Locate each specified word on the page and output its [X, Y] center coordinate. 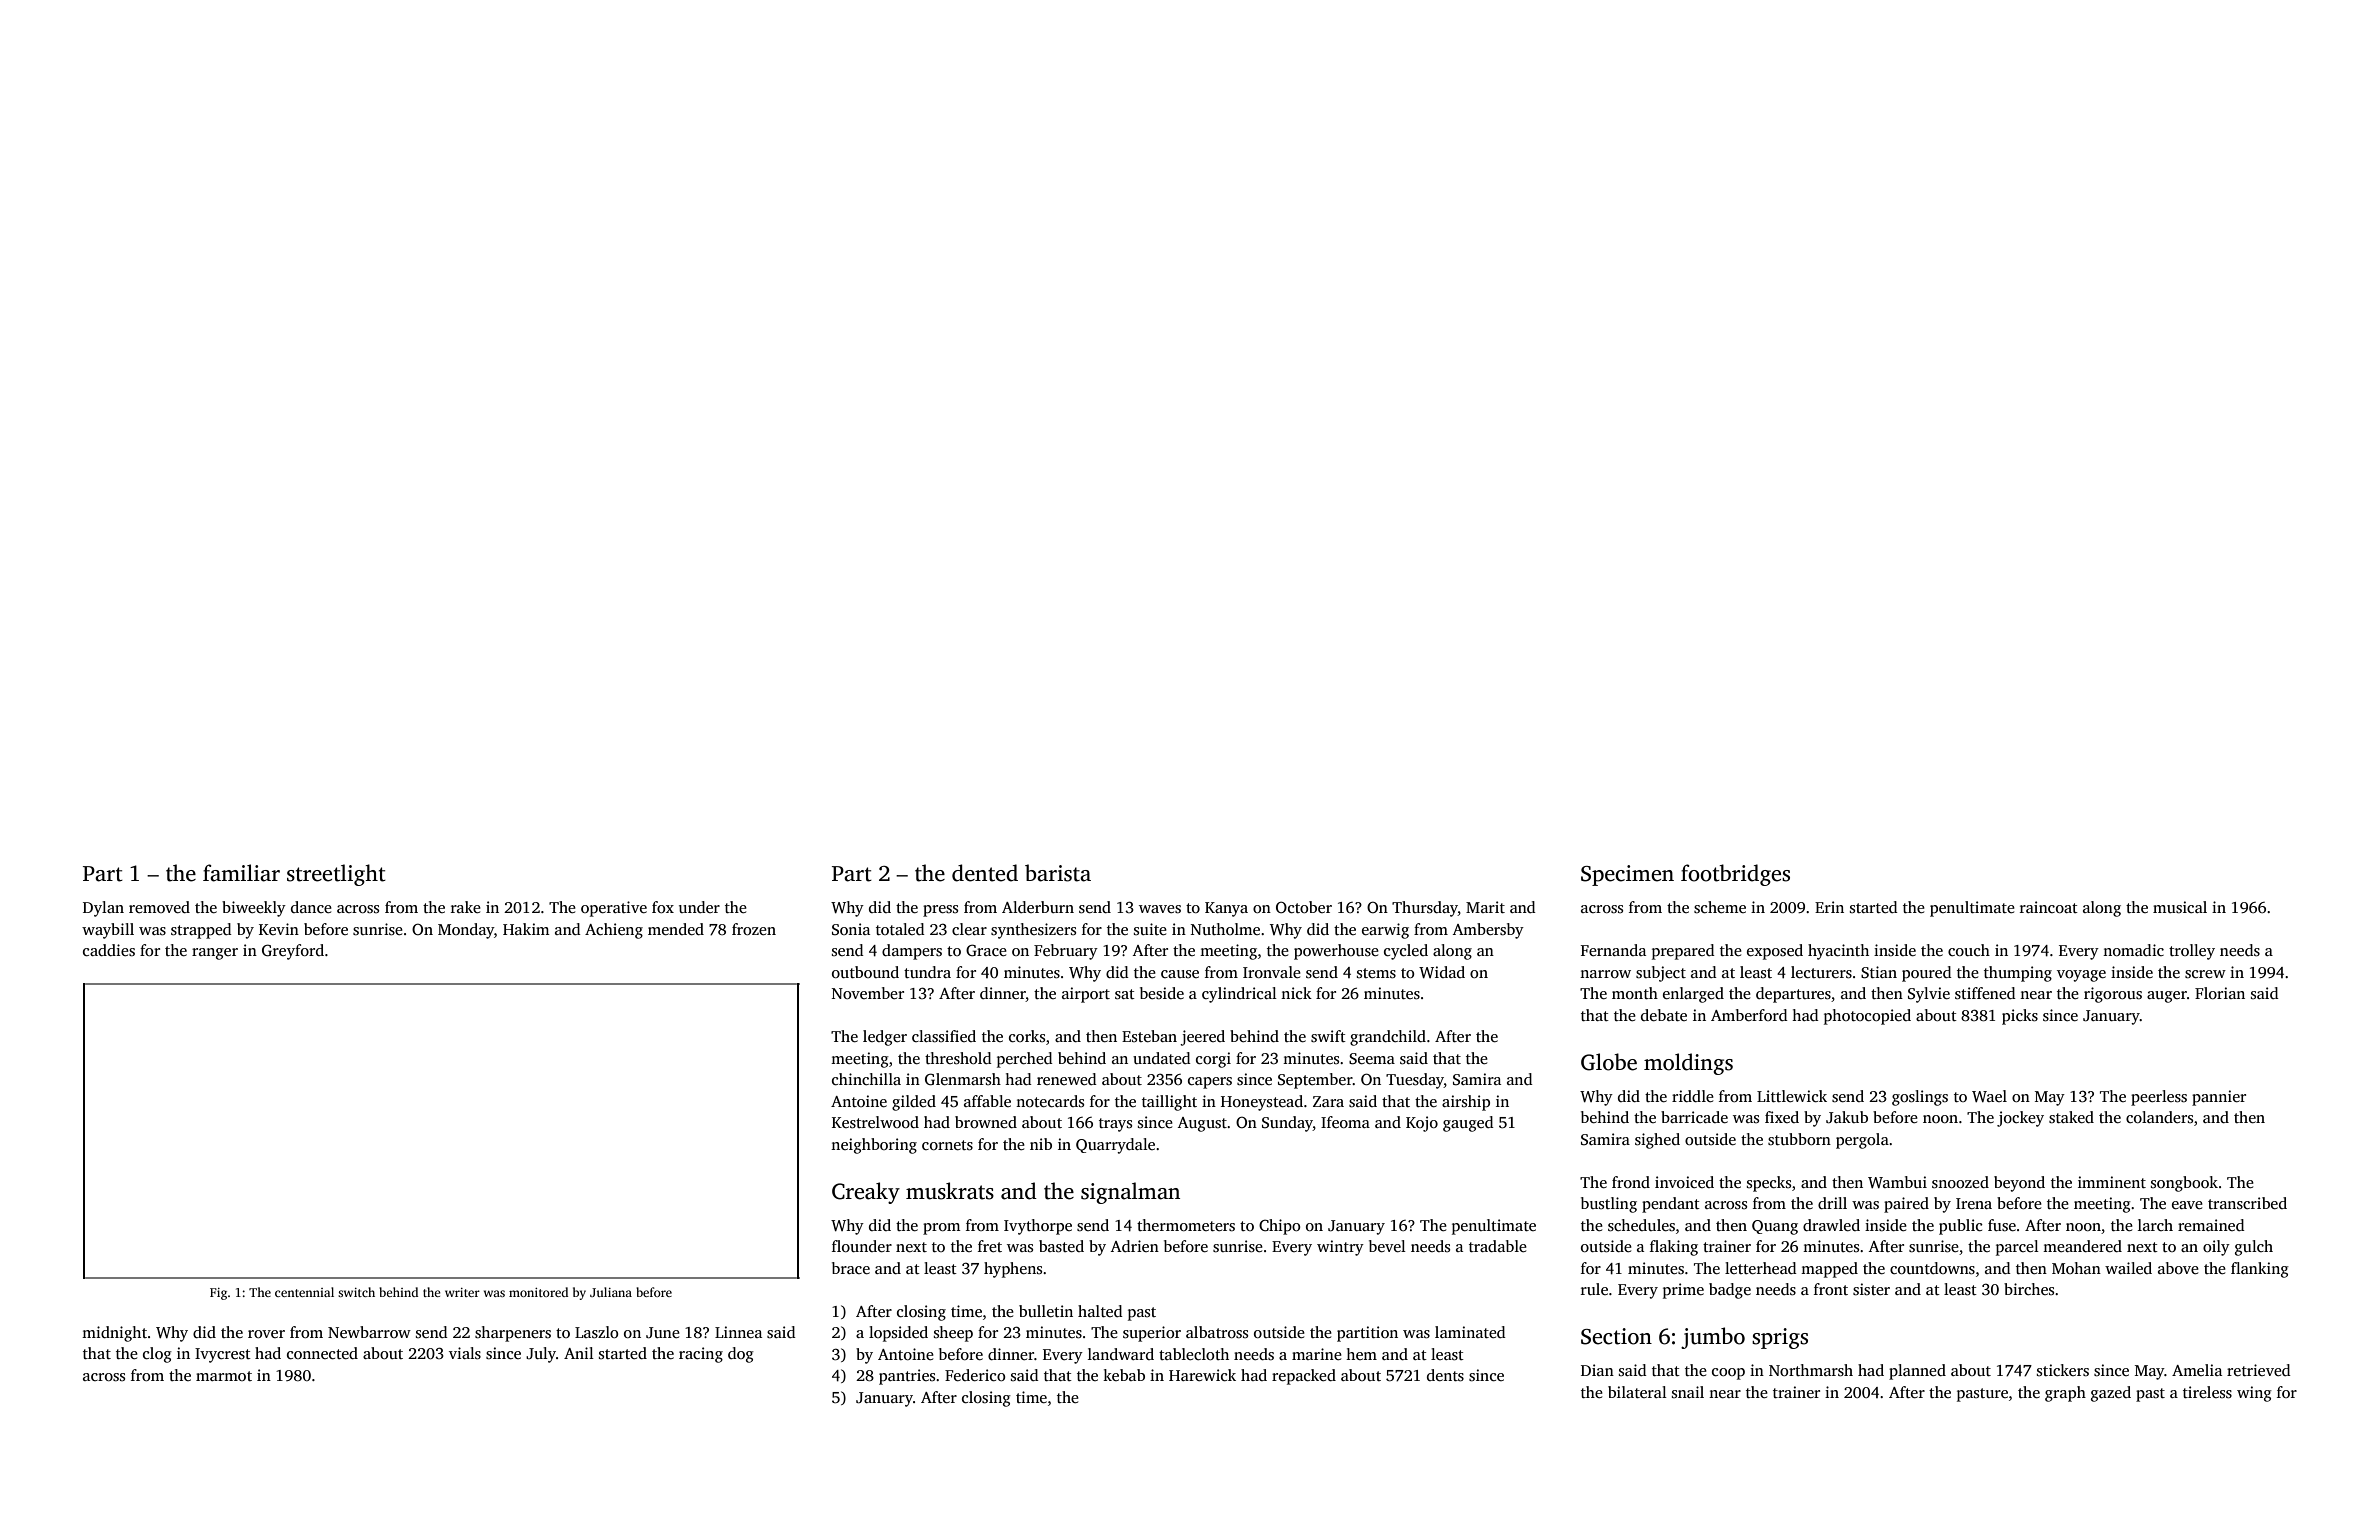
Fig [218, 1294]
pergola [1862, 1141]
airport [1086, 995]
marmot [224, 1376]
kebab [1124, 1375]
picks [2020, 1017]
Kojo [1422, 1124]
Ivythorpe [1038, 1227]
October [1304, 907]
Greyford [293, 952]
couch [1969, 950]
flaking [1674, 1248]
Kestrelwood [875, 1122]
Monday [466, 931]
